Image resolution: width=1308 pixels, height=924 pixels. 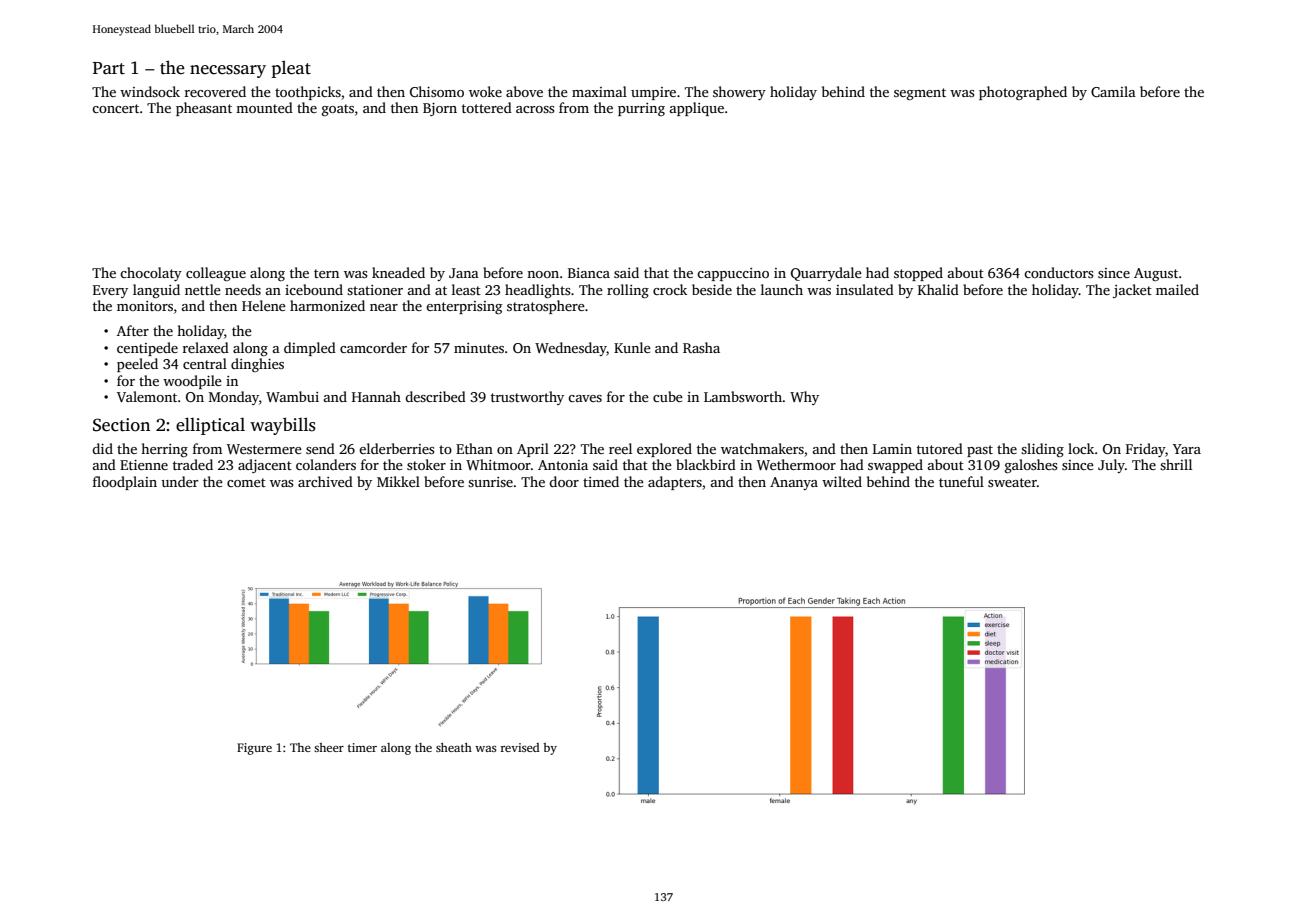 What do you see at coordinates (980, 451) in the document?
I see `past` at bounding box center [980, 451].
